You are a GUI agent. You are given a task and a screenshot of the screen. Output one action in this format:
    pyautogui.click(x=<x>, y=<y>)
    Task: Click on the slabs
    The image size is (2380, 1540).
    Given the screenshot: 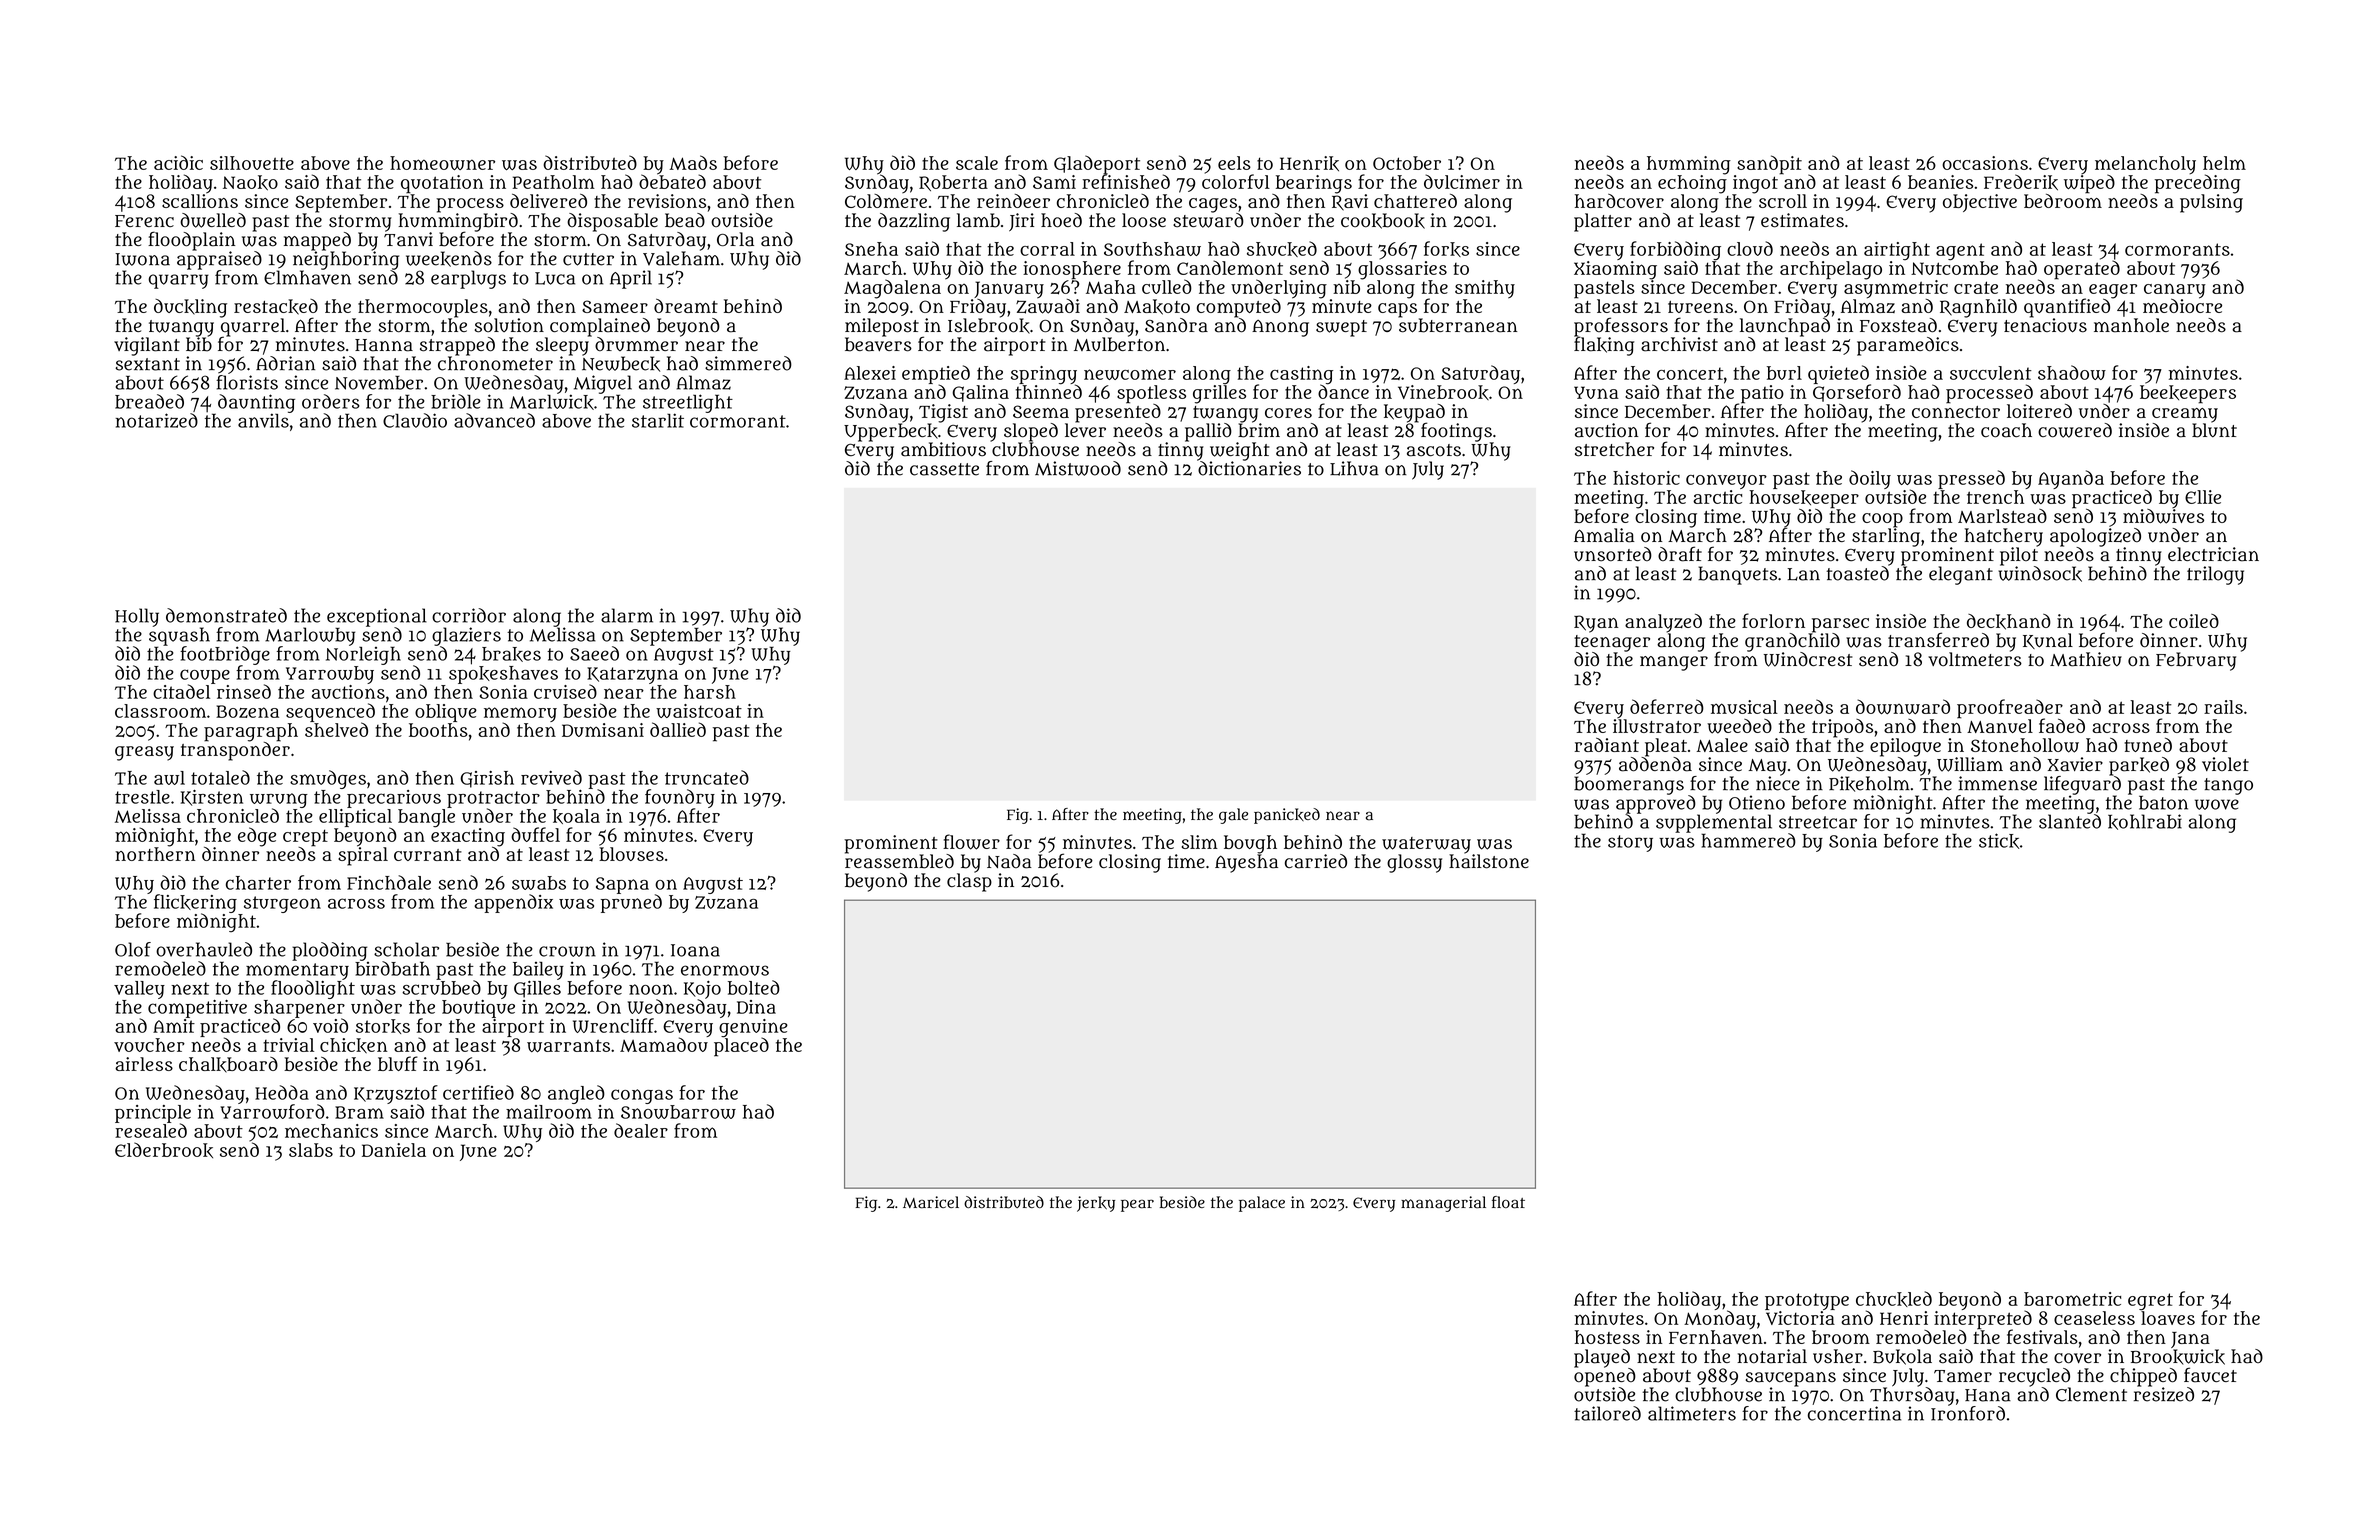 What is the action you would take?
    pyautogui.click(x=311, y=1150)
